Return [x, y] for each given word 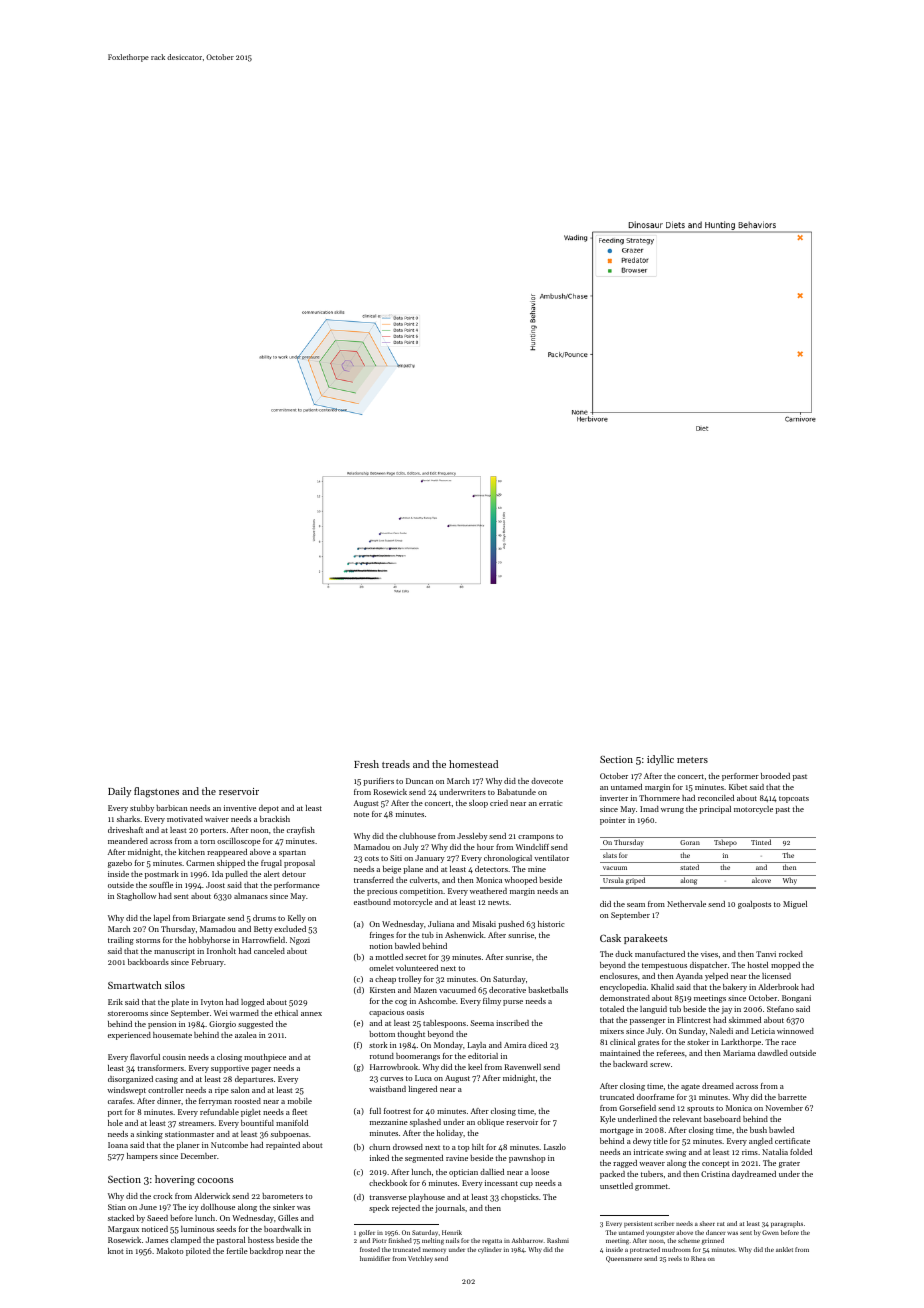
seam [636, 905]
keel [475, 1067]
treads [396, 764]
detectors [491, 869]
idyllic [660, 760]
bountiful [257, 1123]
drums [264, 918]
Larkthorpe [741, 1043]
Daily [119, 792]
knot [116, 1251]
